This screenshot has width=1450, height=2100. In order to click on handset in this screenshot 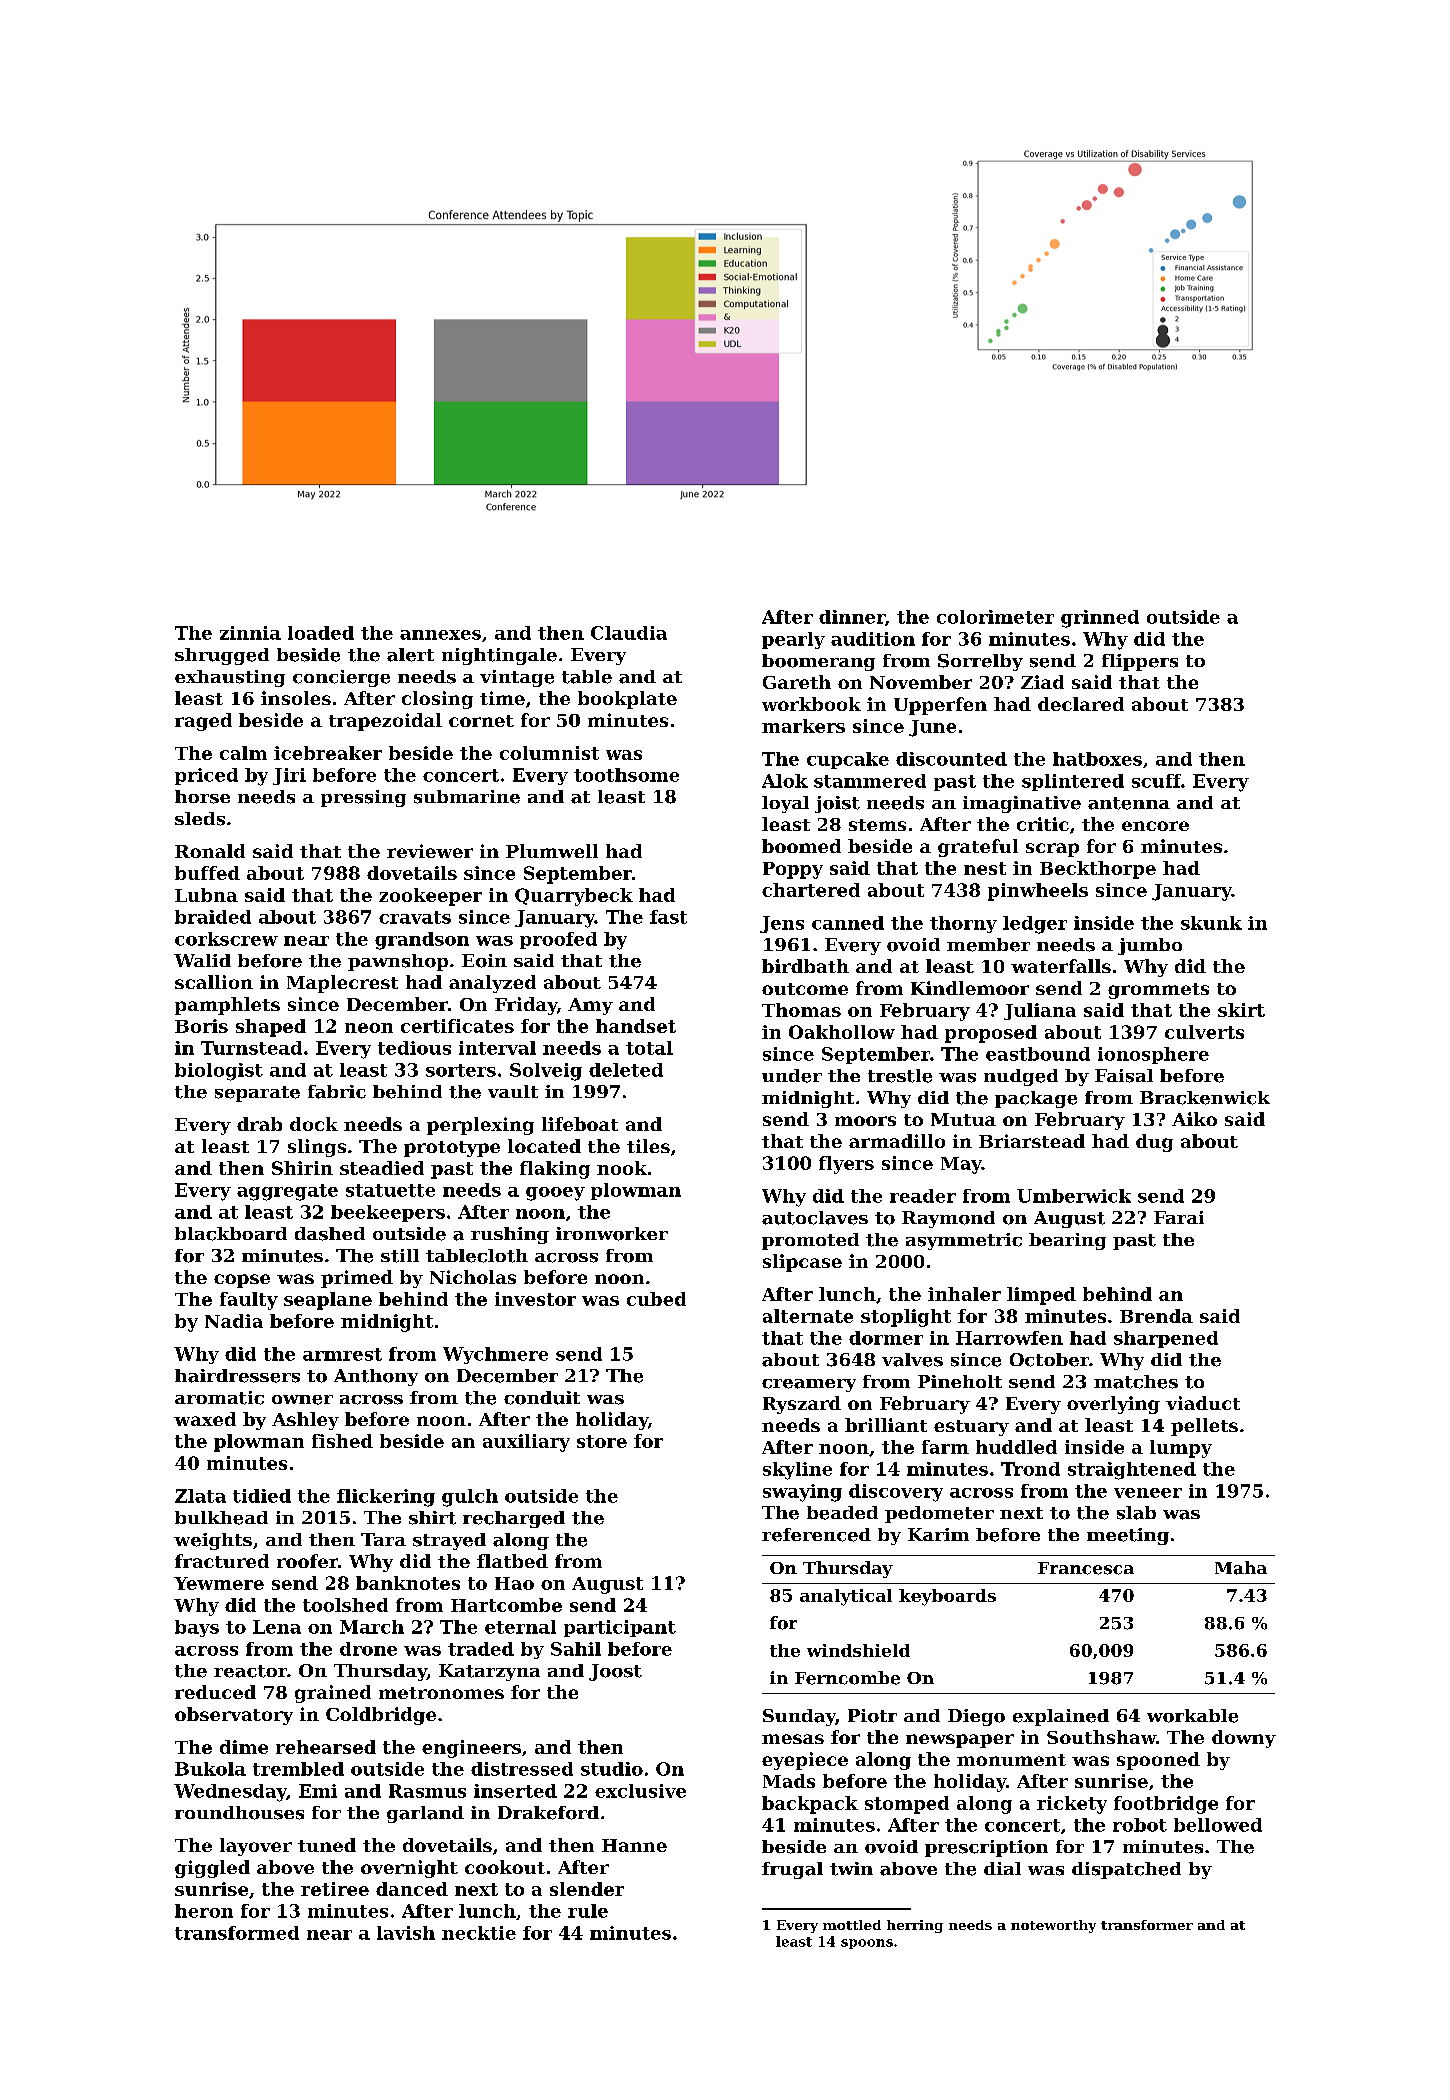, I will do `click(636, 1026)`.
